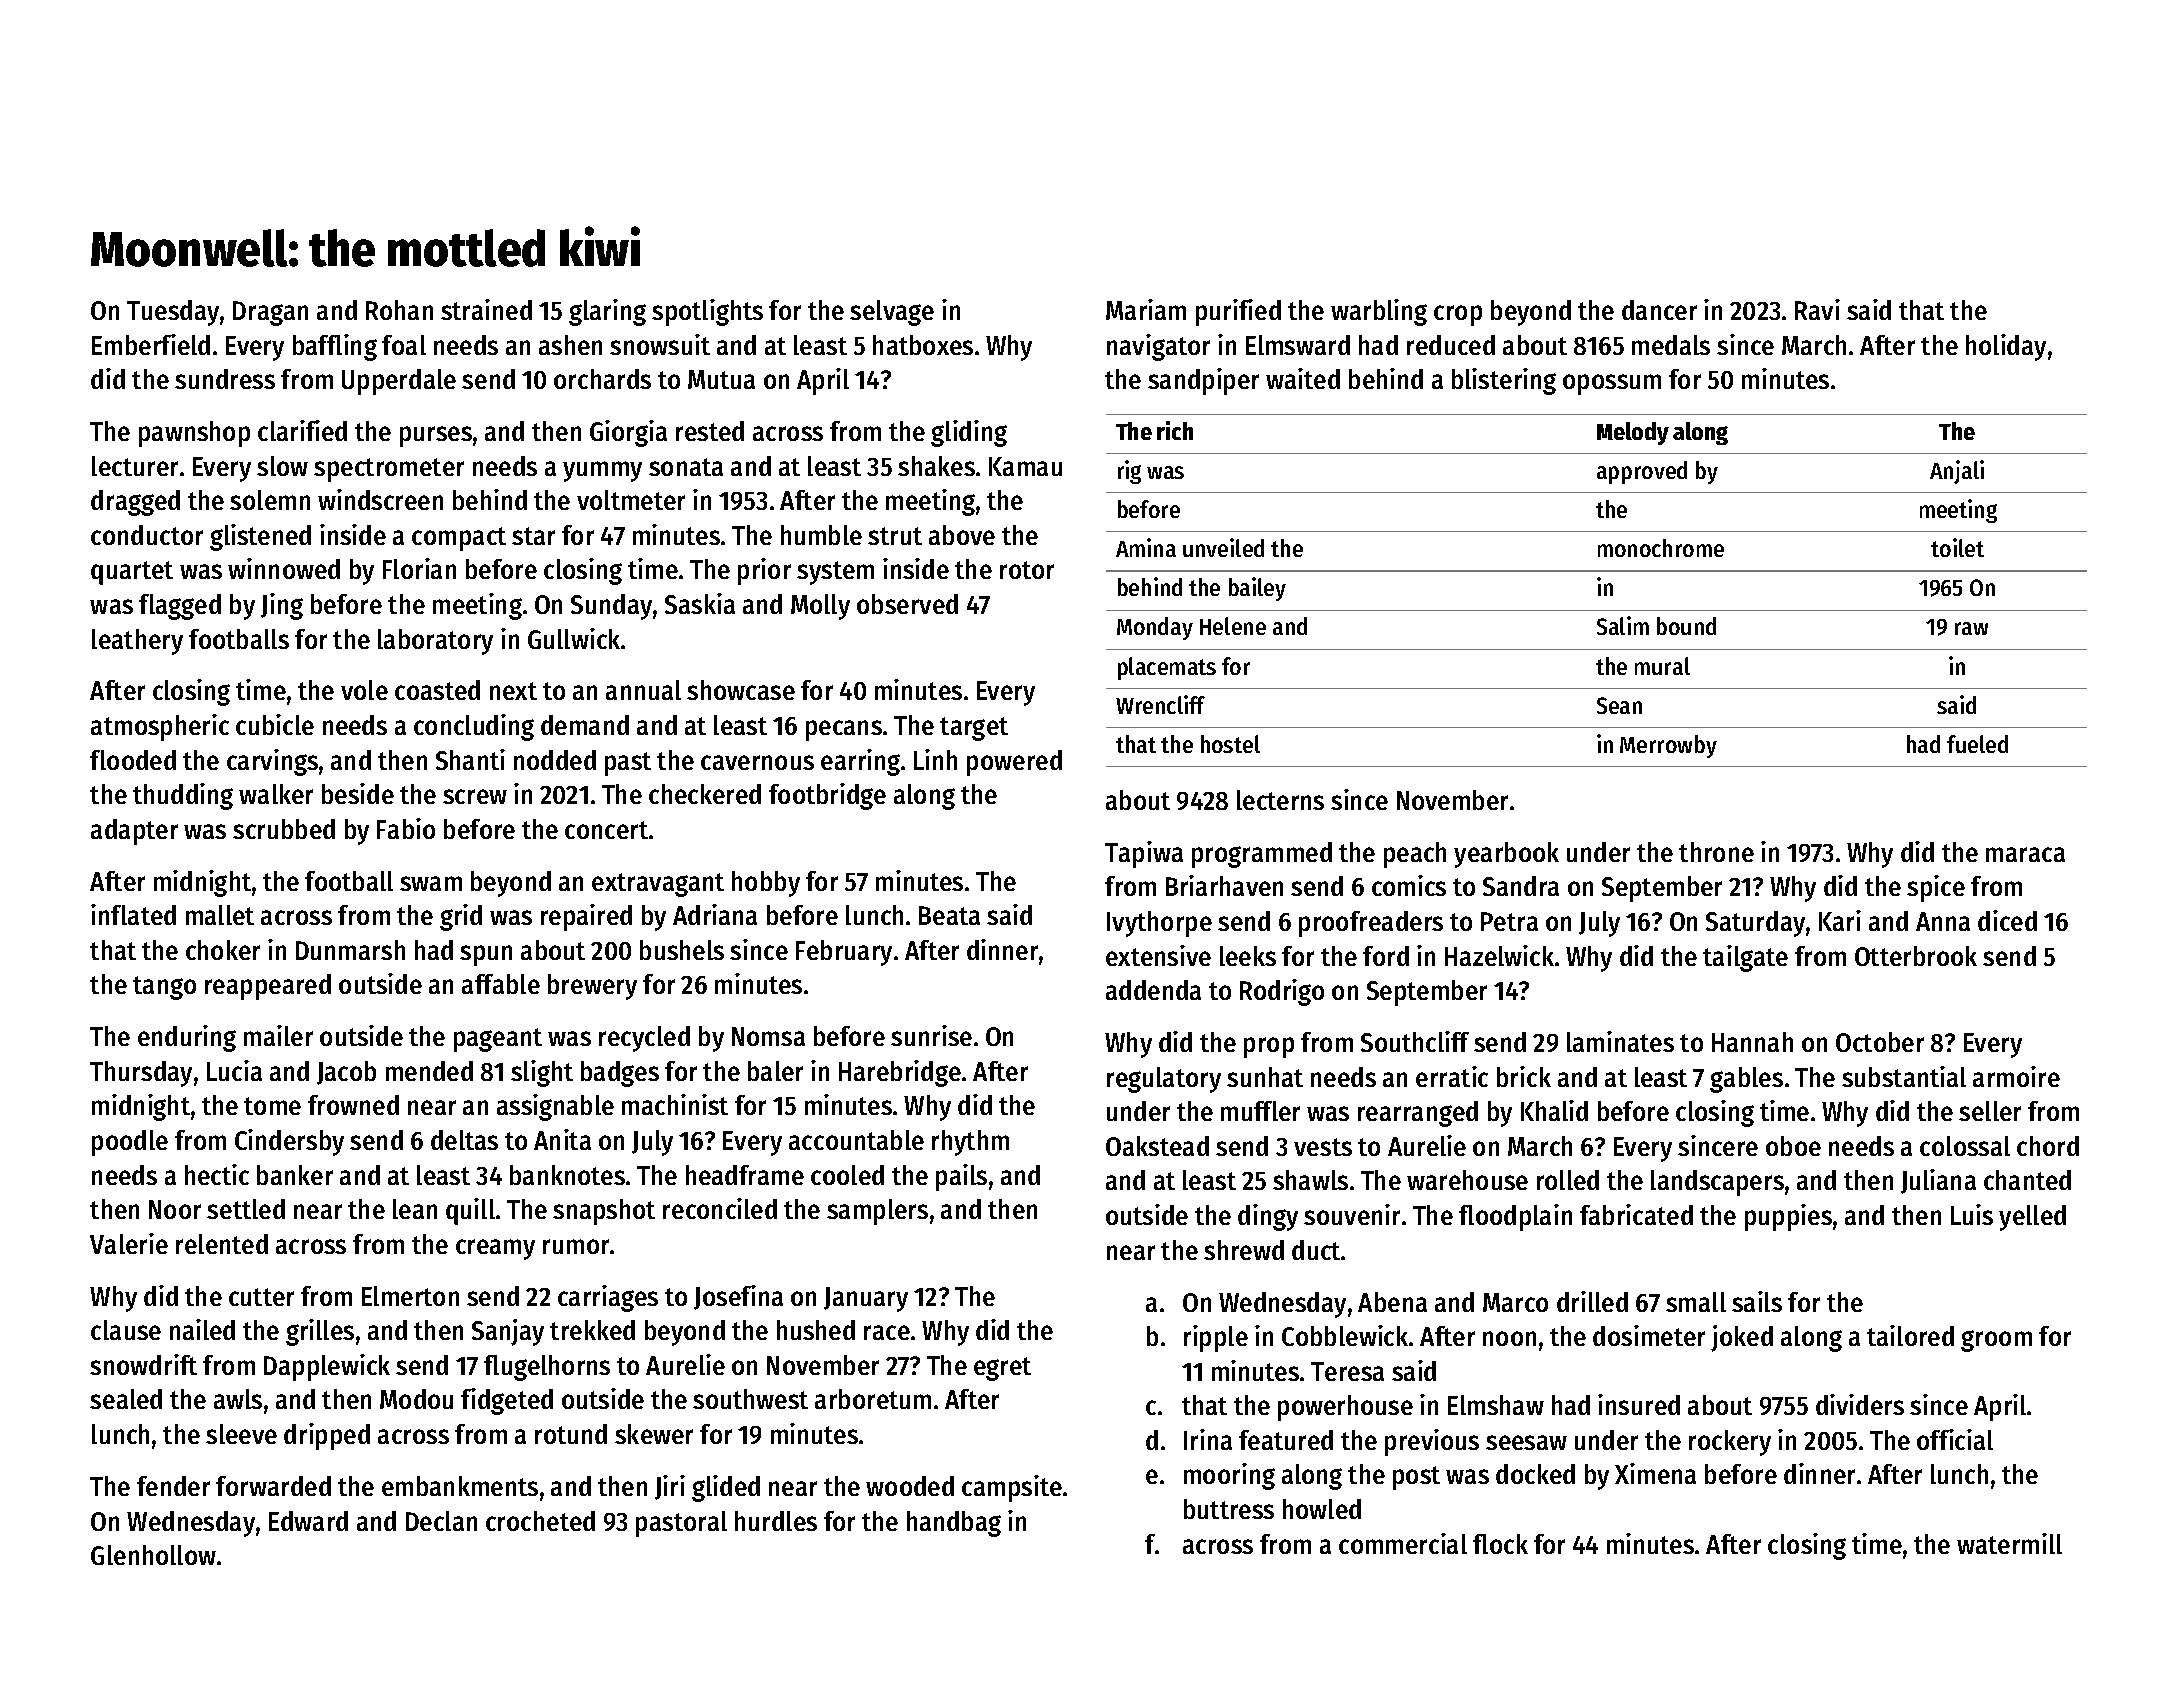 The image size is (2178, 1683). Describe the element at coordinates (1612, 384) in the document. I see `opossum` at that location.
